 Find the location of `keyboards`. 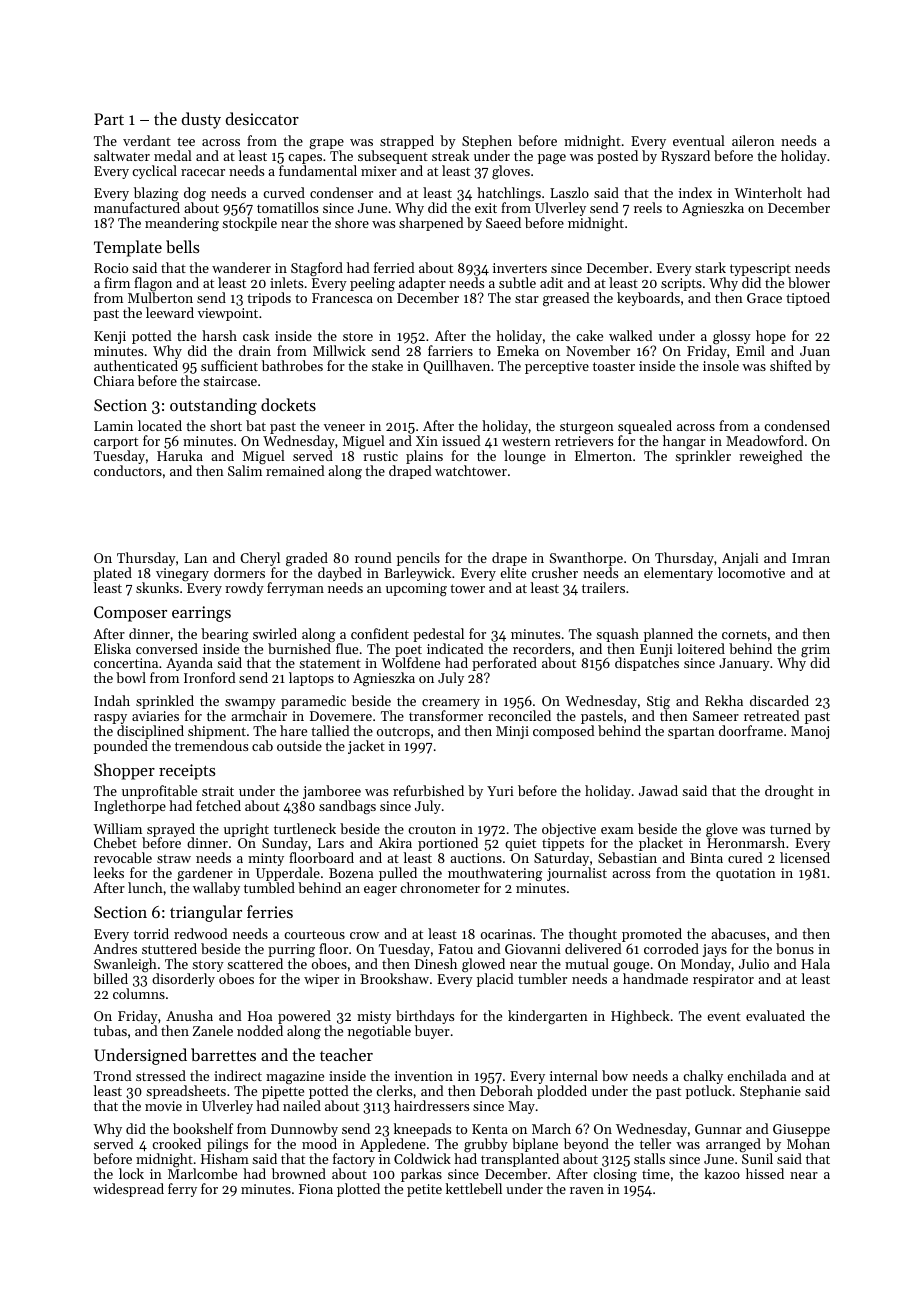

keyboards is located at coordinates (648, 299).
